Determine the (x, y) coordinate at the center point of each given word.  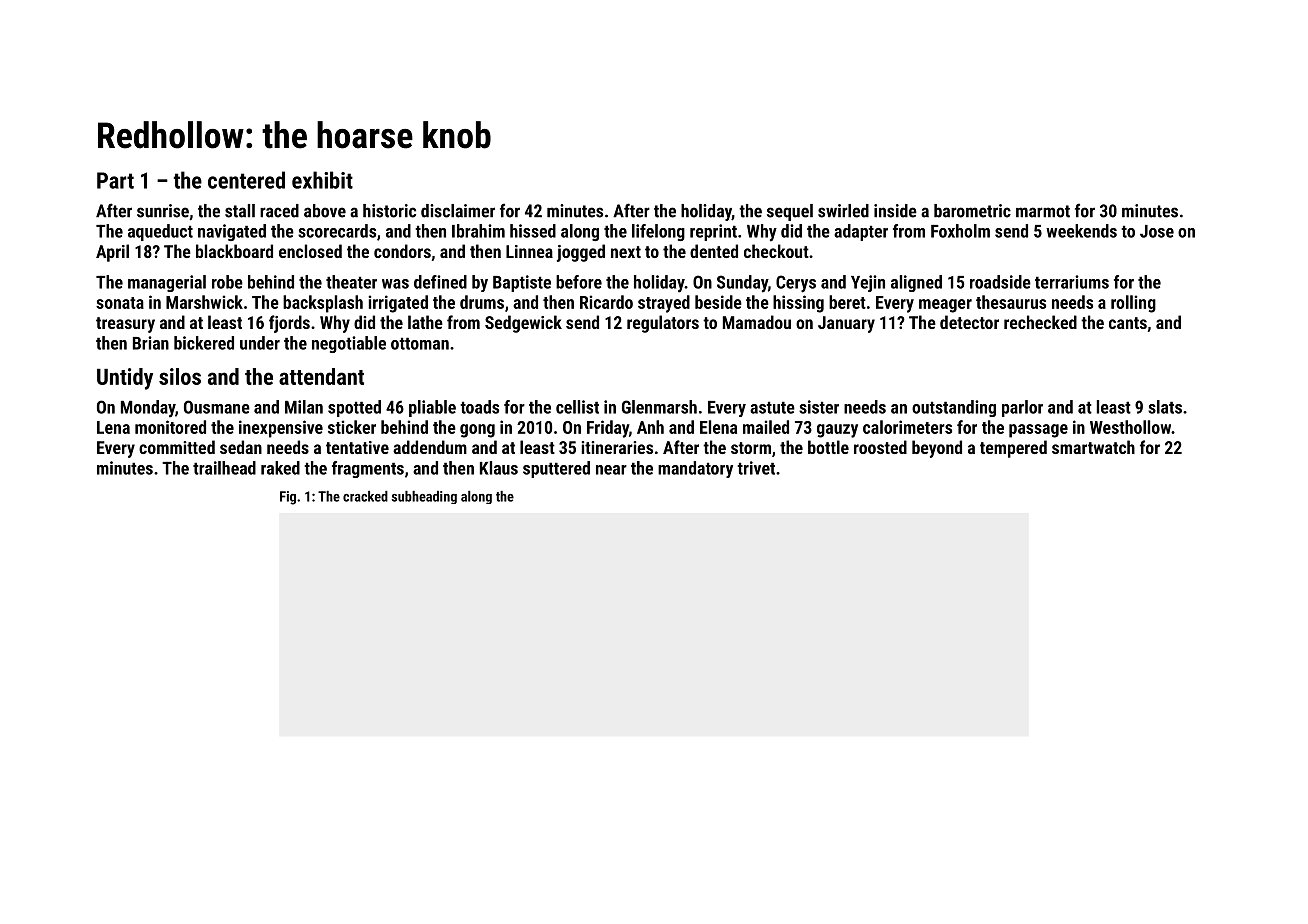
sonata (120, 303)
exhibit (322, 180)
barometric (972, 211)
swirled (843, 211)
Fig (288, 498)
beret (847, 302)
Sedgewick (523, 324)
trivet (756, 468)
